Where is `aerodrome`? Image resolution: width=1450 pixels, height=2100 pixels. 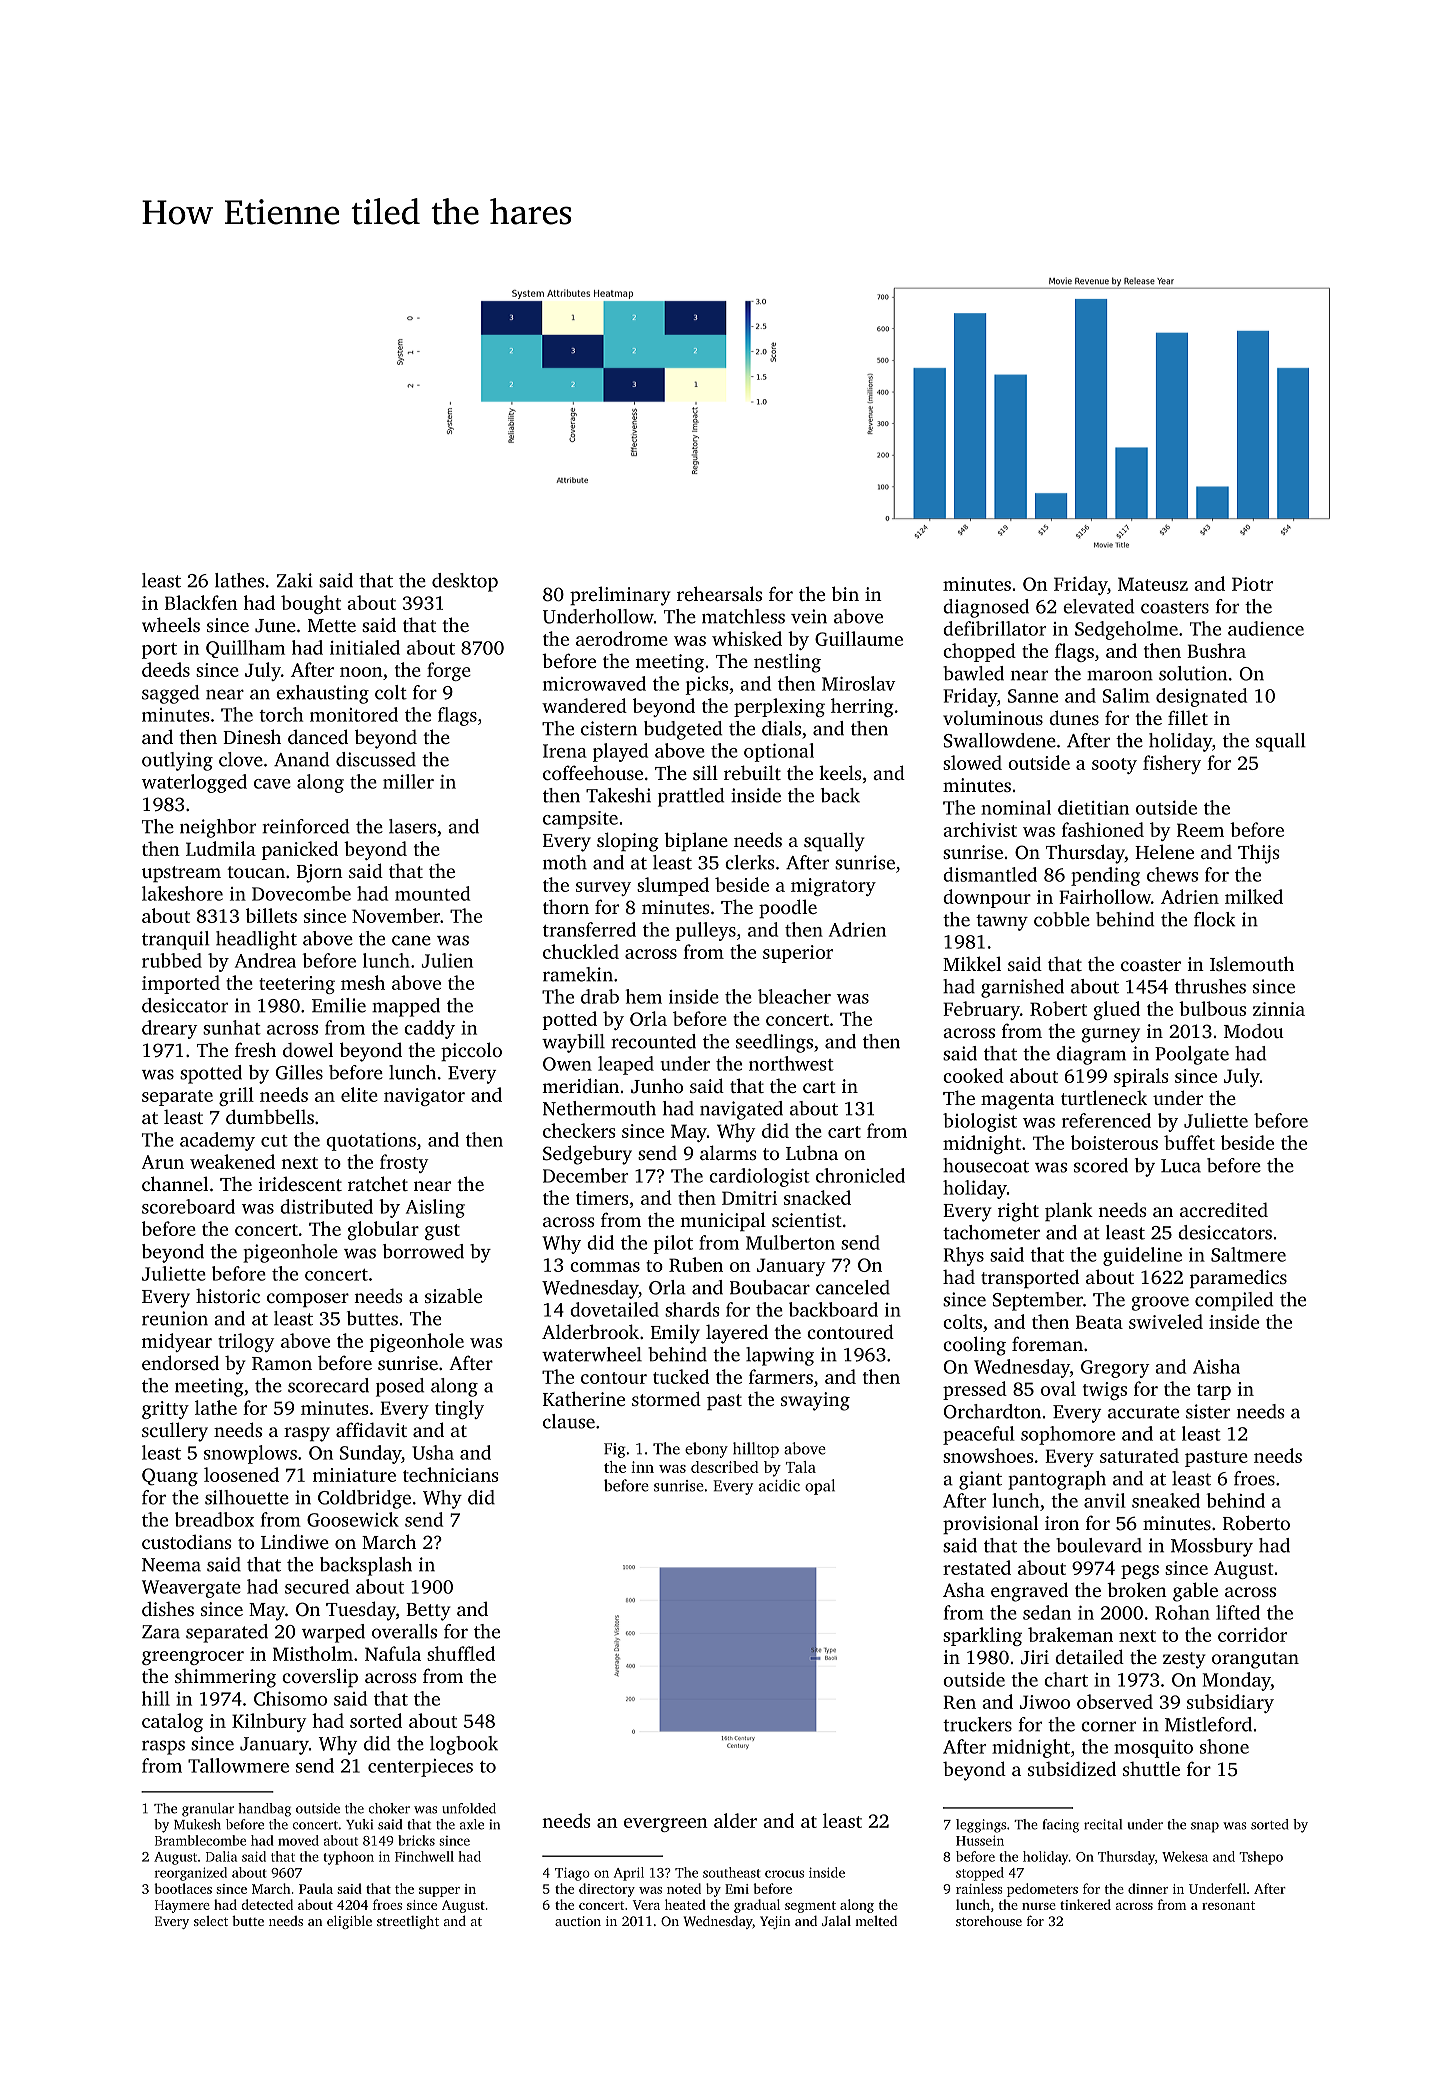
aerodrome is located at coordinates (622, 638).
